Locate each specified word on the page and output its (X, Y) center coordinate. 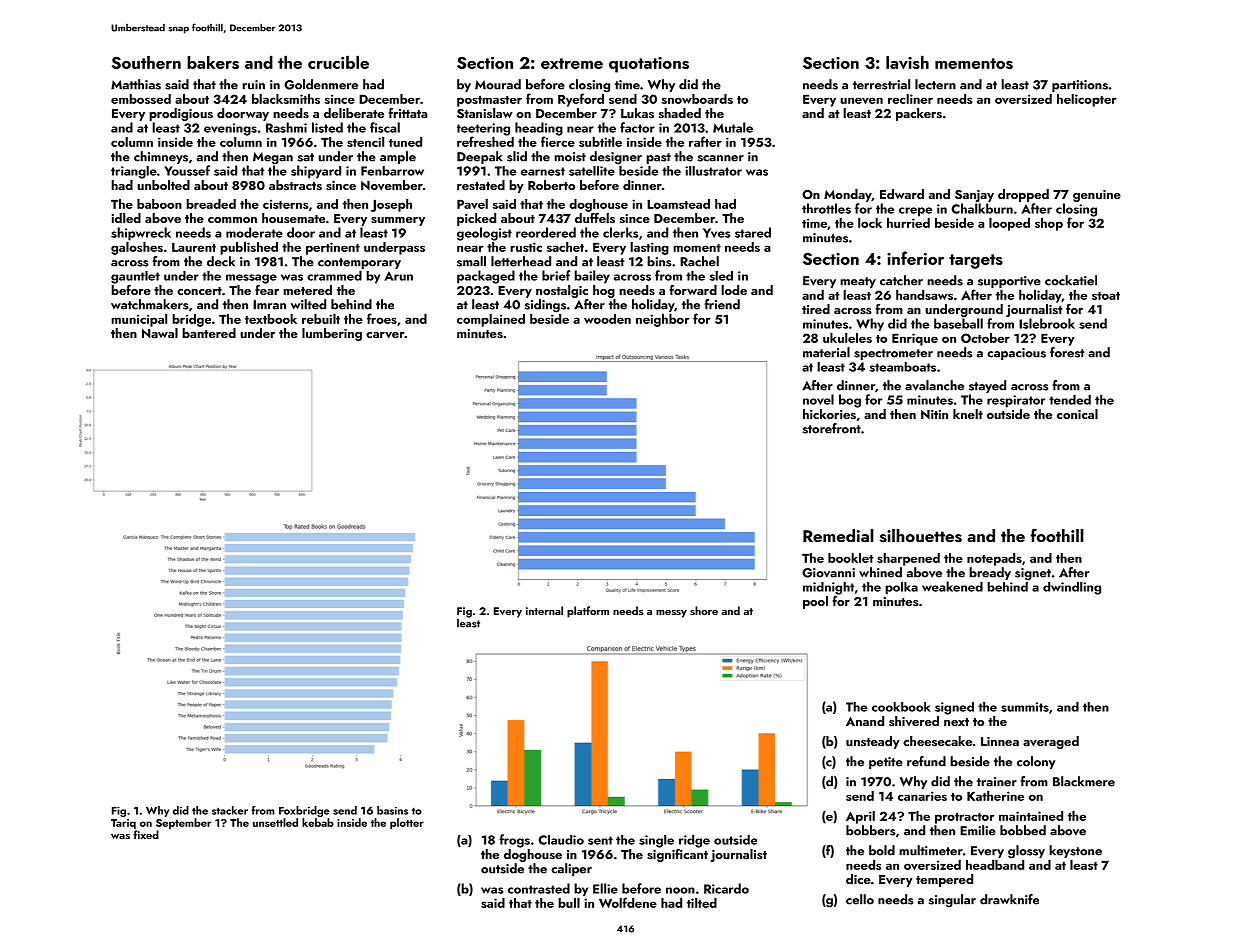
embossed (141, 99)
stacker (230, 810)
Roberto (551, 185)
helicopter (1087, 100)
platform (588, 612)
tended (1070, 400)
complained (491, 320)
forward (693, 290)
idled (126, 218)
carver (385, 335)
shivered (914, 721)
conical (1077, 414)
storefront (832, 428)
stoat (1106, 296)
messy (671, 614)
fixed (146, 834)
